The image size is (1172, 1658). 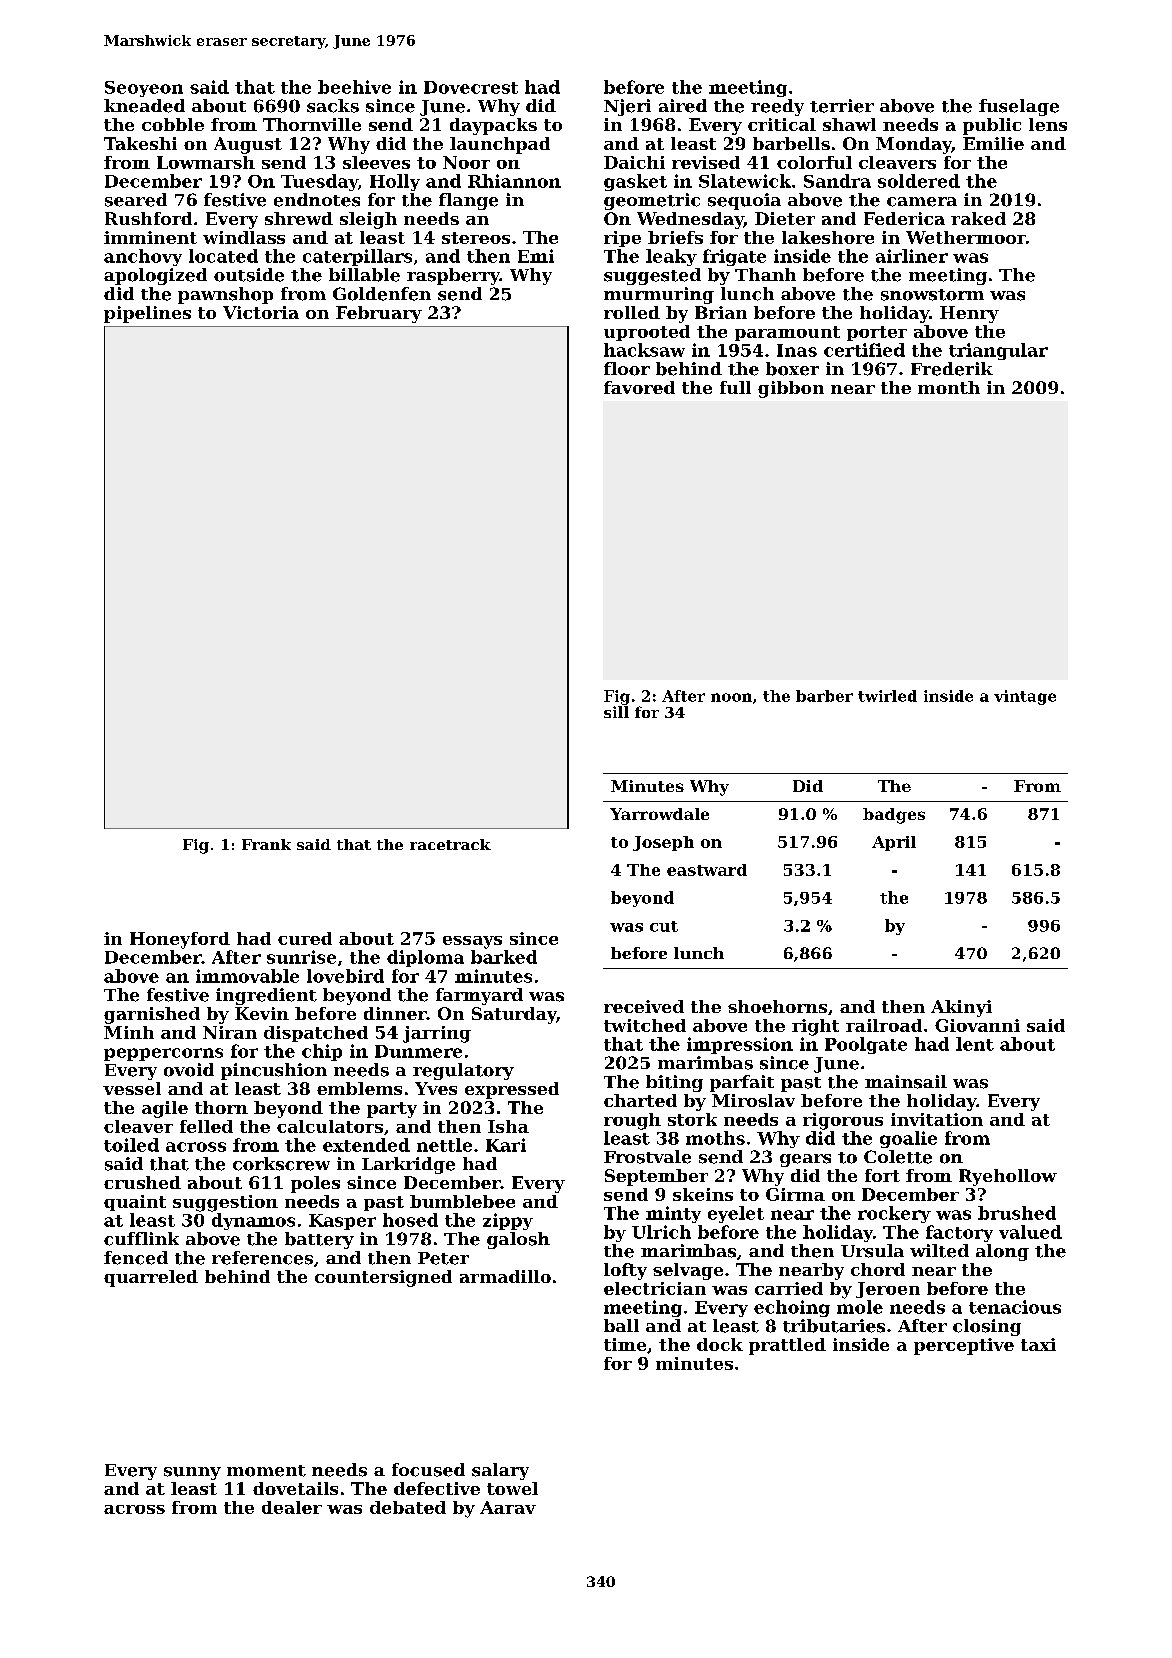 I want to click on lent, so click(x=975, y=1044).
